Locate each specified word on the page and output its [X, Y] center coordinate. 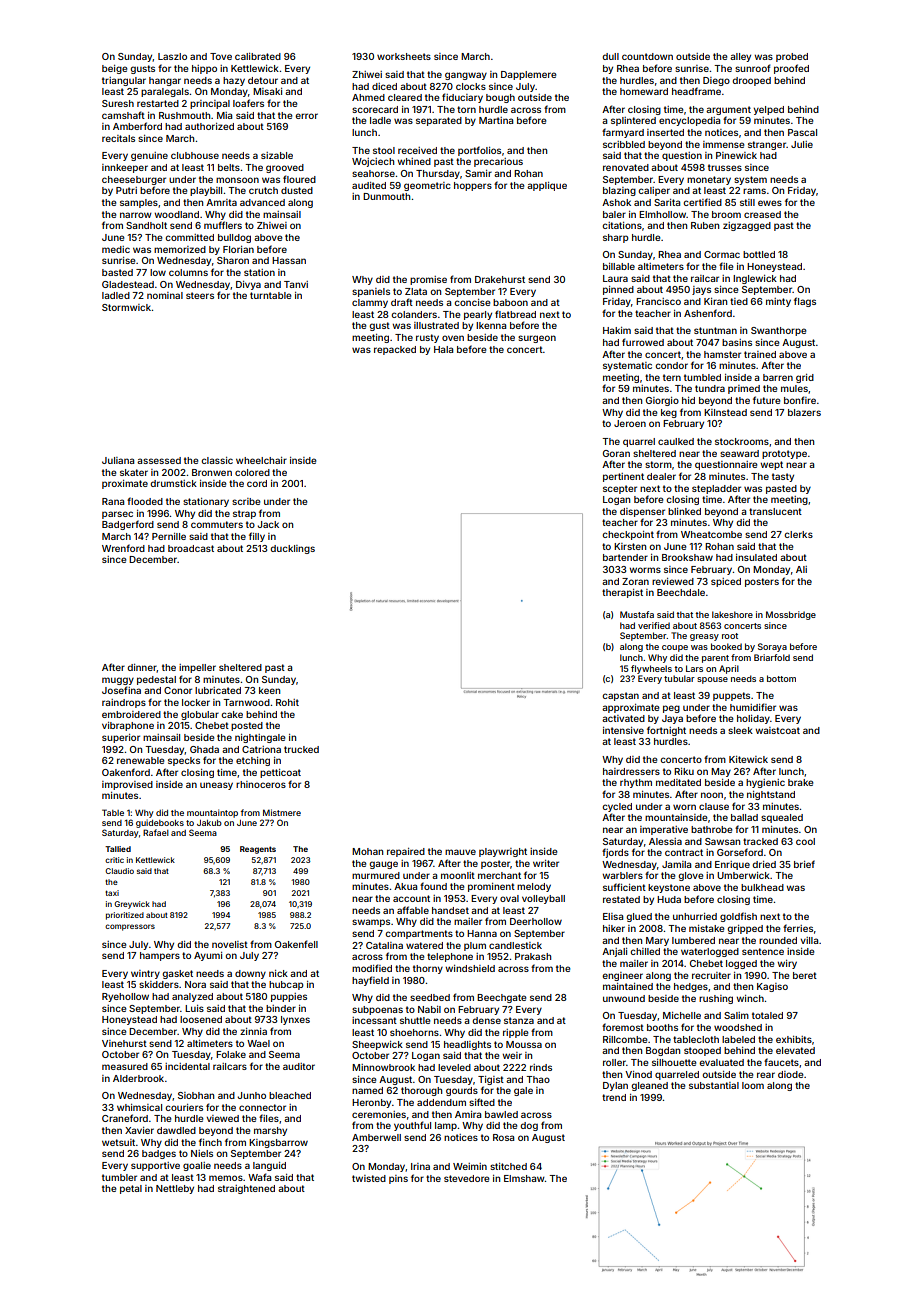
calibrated [258, 56]
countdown [647, 56]
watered [424, 945]
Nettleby [175, 1189]
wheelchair [261, 460]
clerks [798, 534]
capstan [620, 696]
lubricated [218, 690]
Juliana [118, 460]
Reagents [258, 850]
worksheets [404, 56]
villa [809, 940]
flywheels [651, 669]
